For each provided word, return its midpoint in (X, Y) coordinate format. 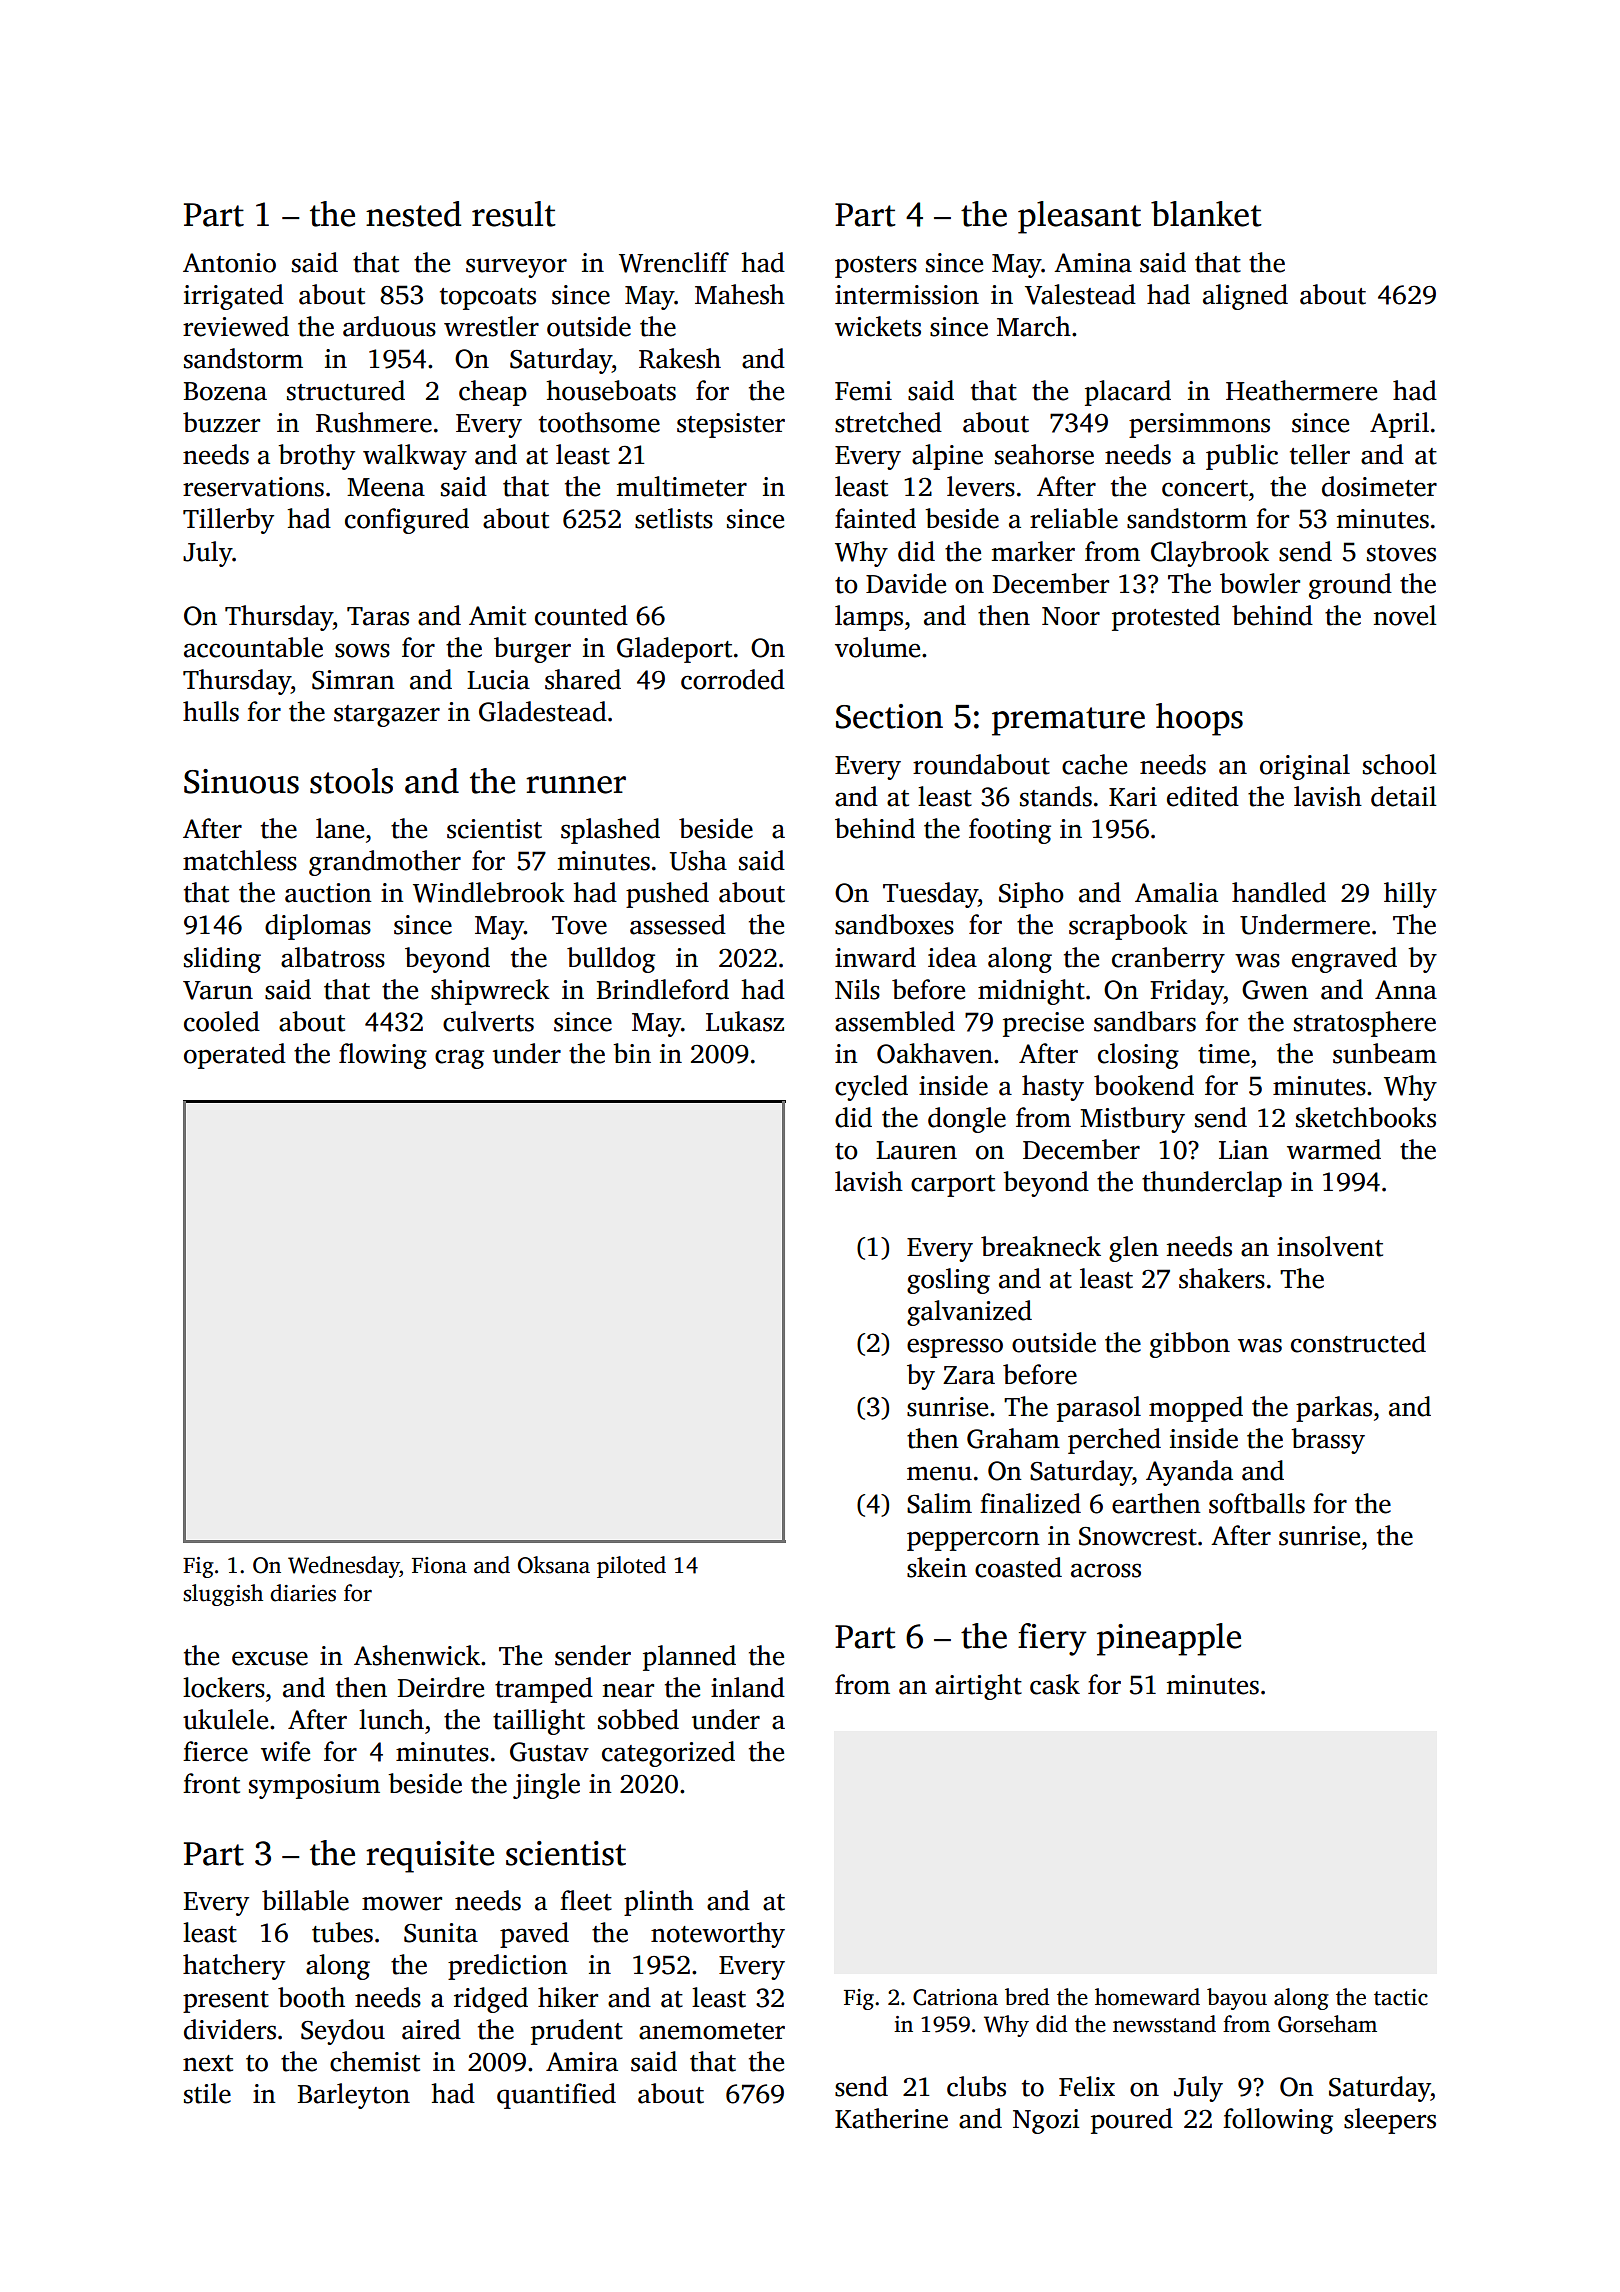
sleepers (1390, 2121)
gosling (948, 1281)
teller (1320, 454)
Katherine (891, 2118)
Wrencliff (674, 262)
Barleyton (354, 2096)
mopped (1196, 1409)
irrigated (234, 297)
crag (459, 1059)
